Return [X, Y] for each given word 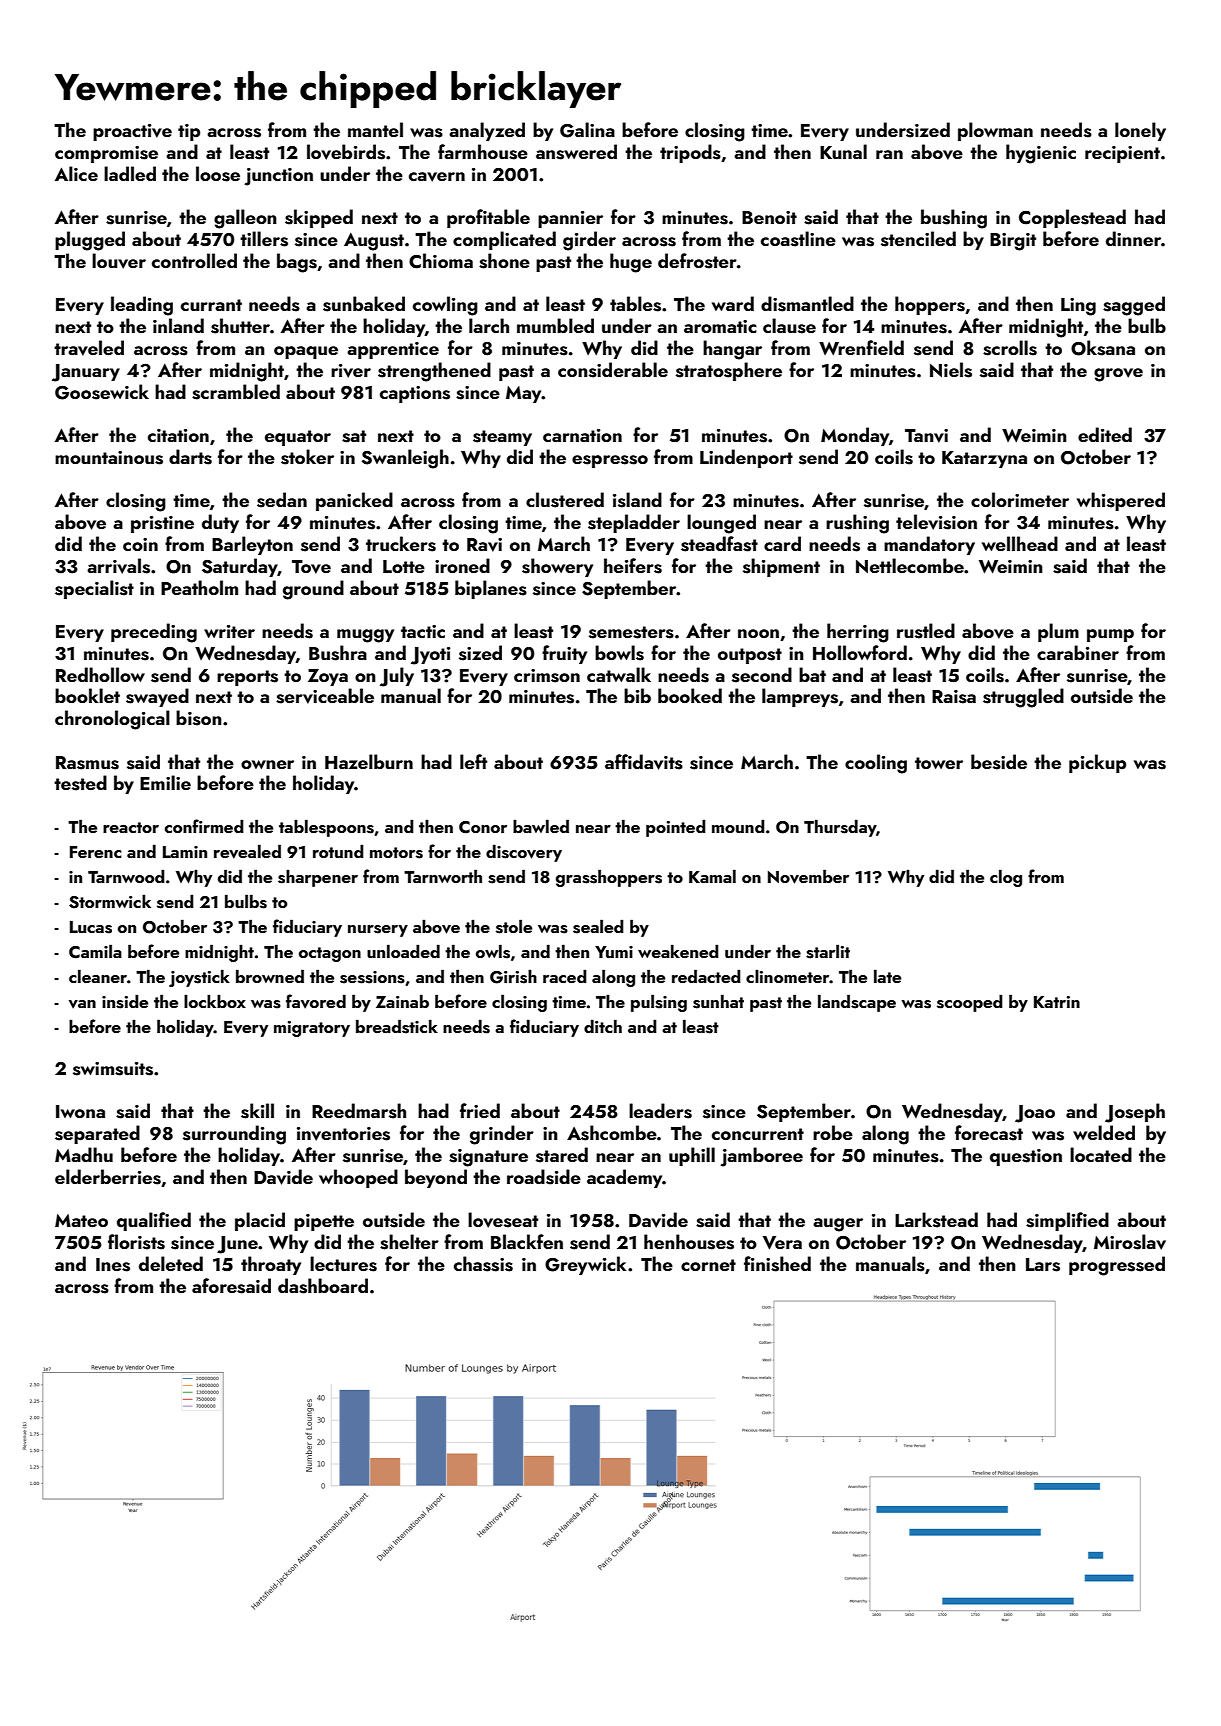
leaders [660, 1111]
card [782, 543]
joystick [199, 978]
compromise [106, 154]
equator [298, 438]
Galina [587, 130]
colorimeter [1020, 499]
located [1101, 1154]
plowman [995, 131]
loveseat [503, 1220]
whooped [358, 1178]
